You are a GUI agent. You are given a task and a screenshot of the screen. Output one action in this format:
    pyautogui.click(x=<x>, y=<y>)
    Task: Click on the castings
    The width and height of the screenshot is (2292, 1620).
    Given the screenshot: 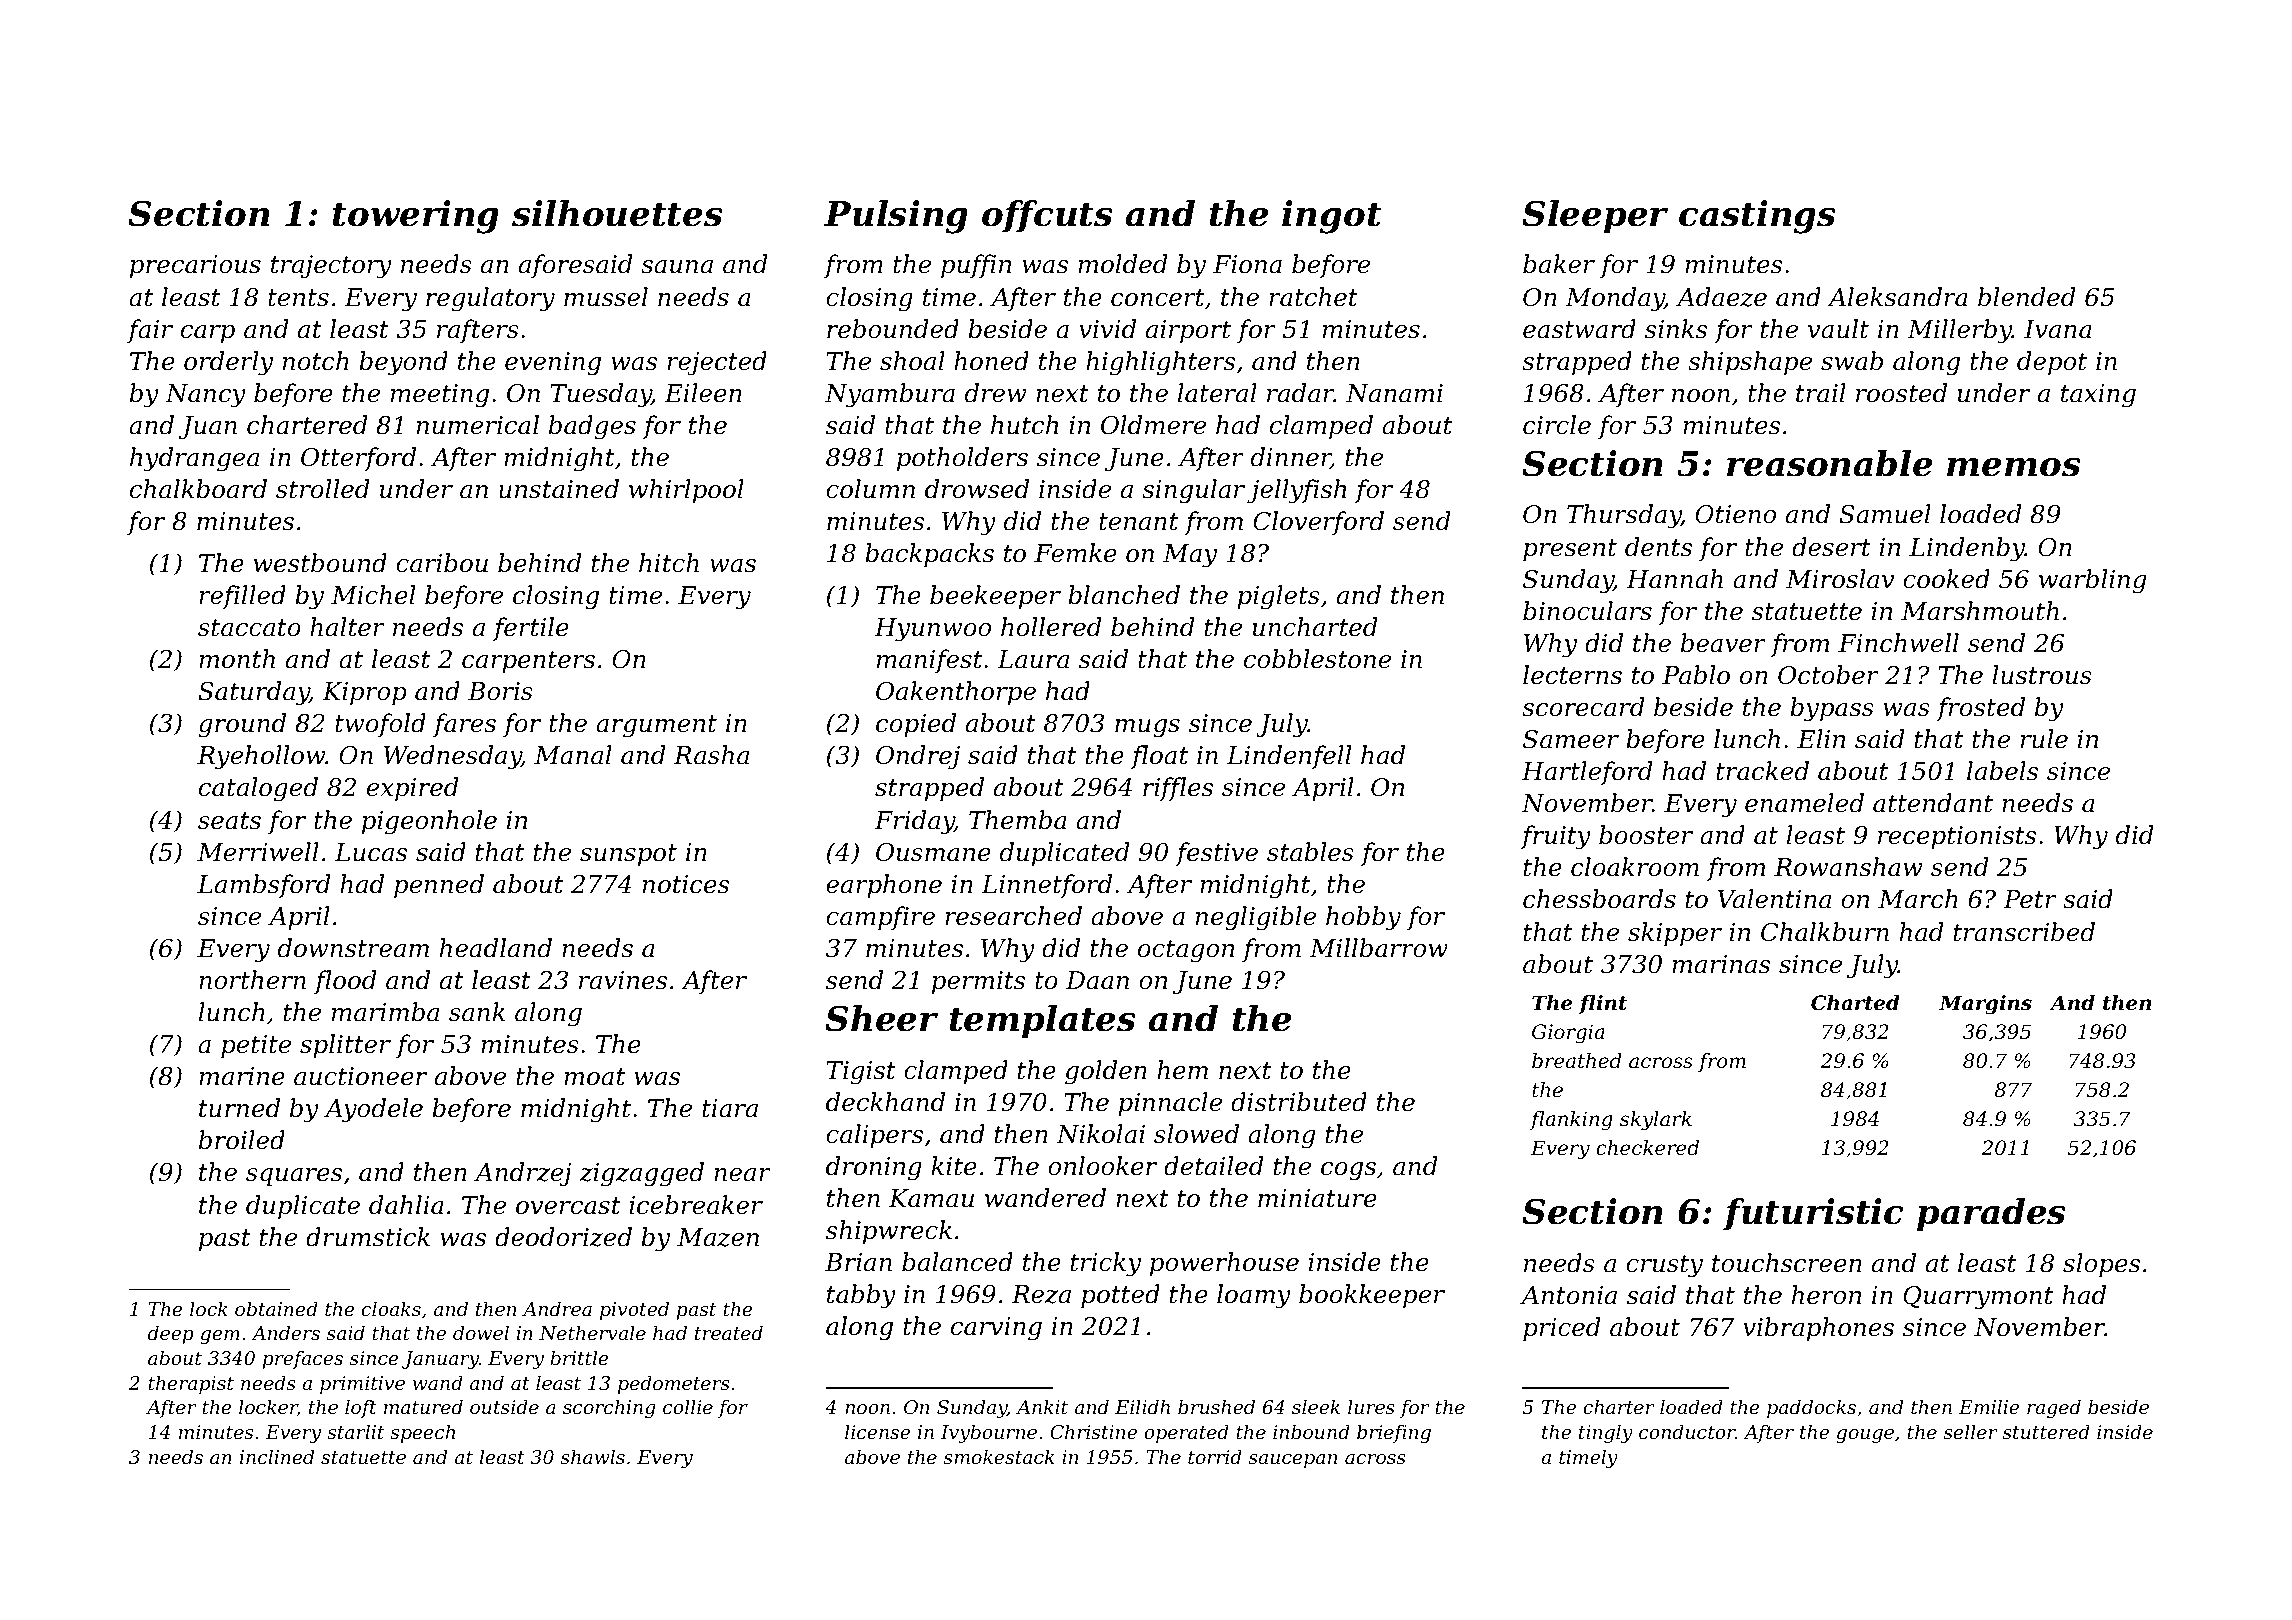 What is the action you would take?
    pyautogui.click(x=1757, y=217)
